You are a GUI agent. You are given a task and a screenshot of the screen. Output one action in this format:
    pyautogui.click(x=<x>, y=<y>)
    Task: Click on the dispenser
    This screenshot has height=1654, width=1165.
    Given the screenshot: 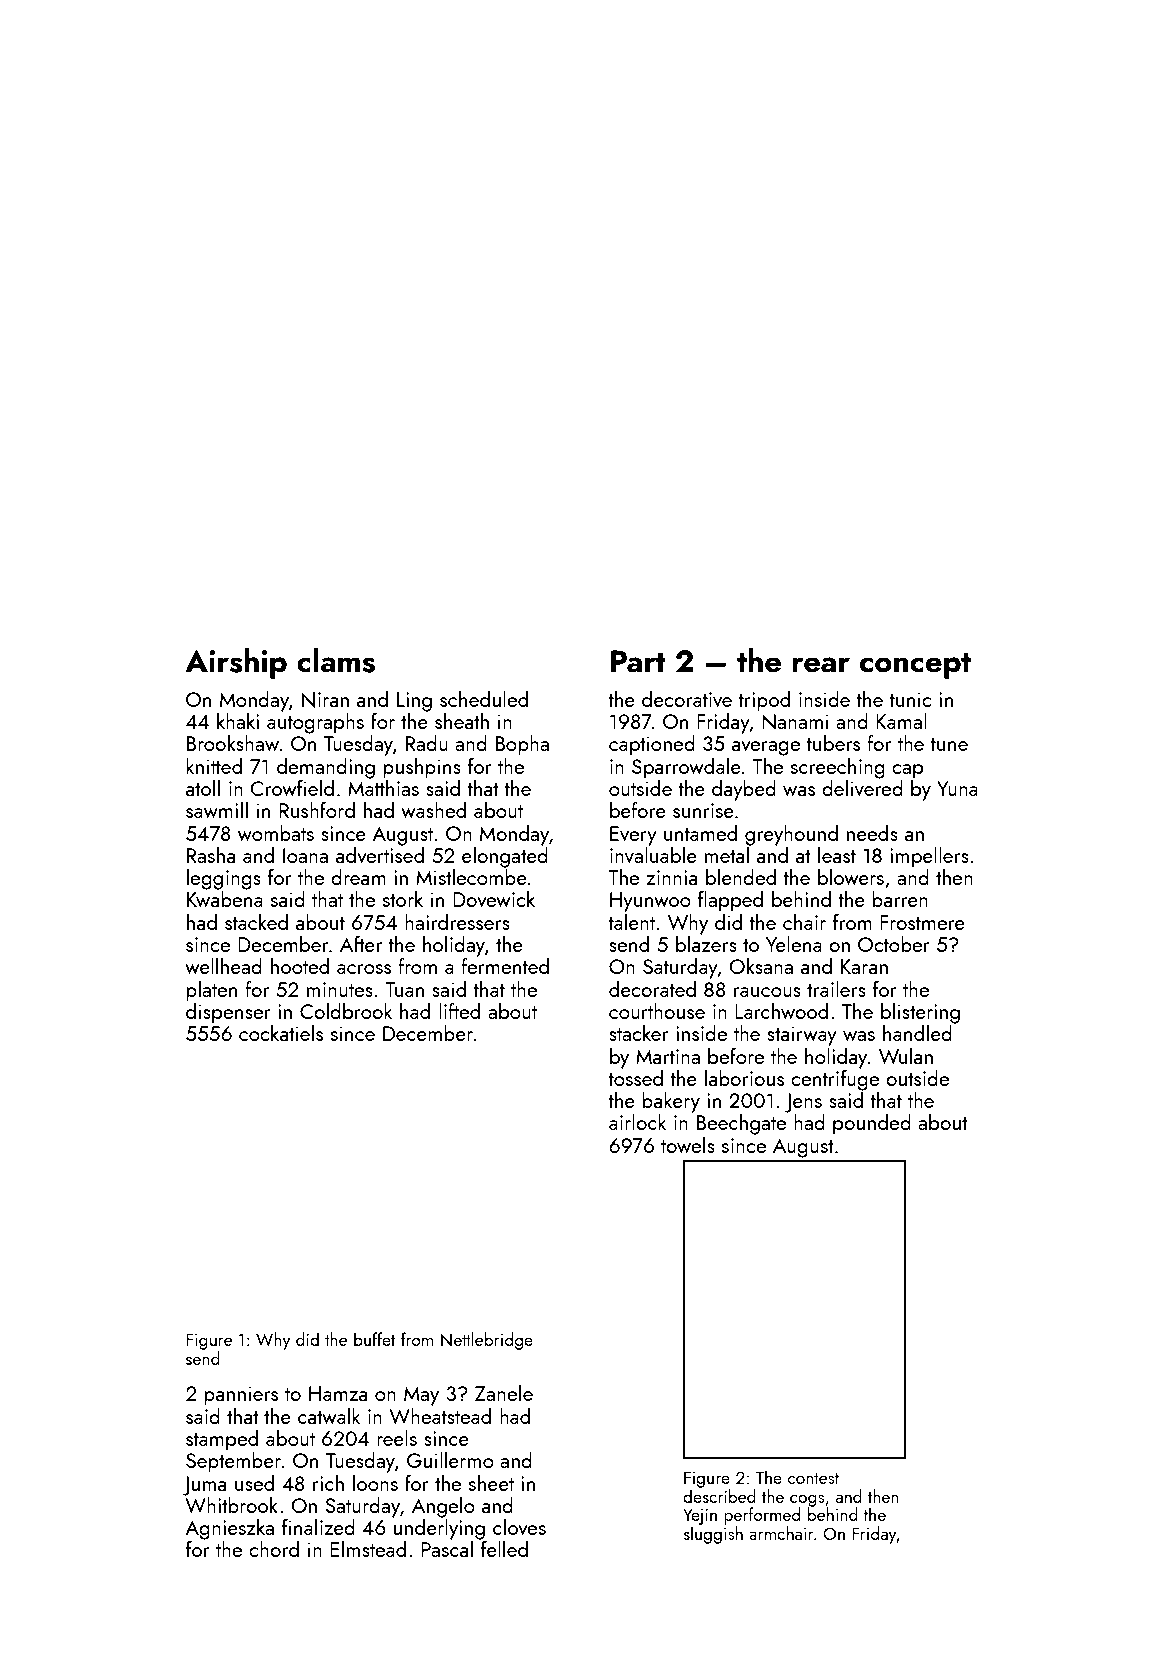 What is the action you would take?
    pyautogui.click(x=228, y=1013)
